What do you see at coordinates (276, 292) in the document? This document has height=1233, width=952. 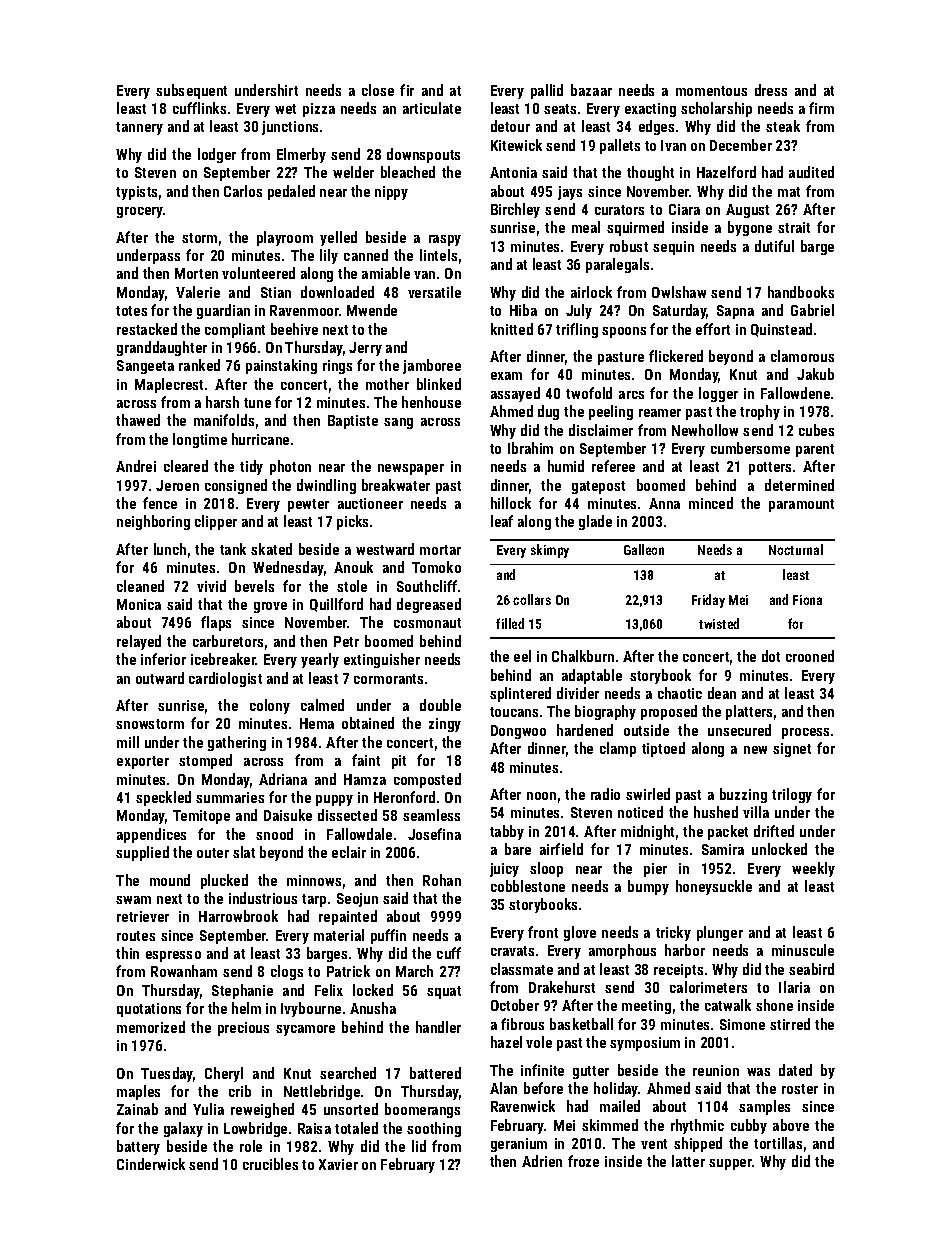 I see `Stian` at bounding box center [276, 292].
